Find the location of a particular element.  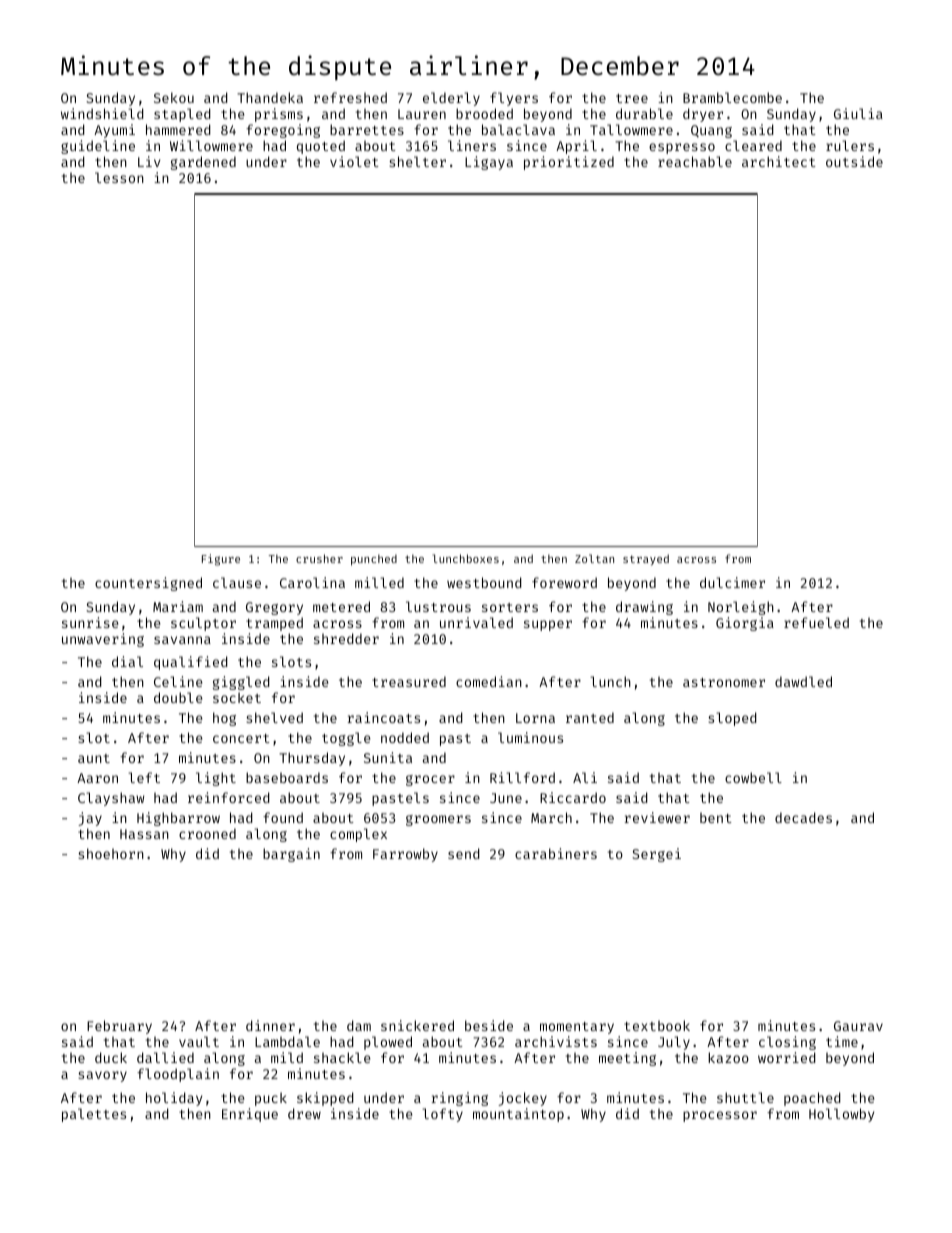

Bramblecombe is located at coordinates (732, 97).
